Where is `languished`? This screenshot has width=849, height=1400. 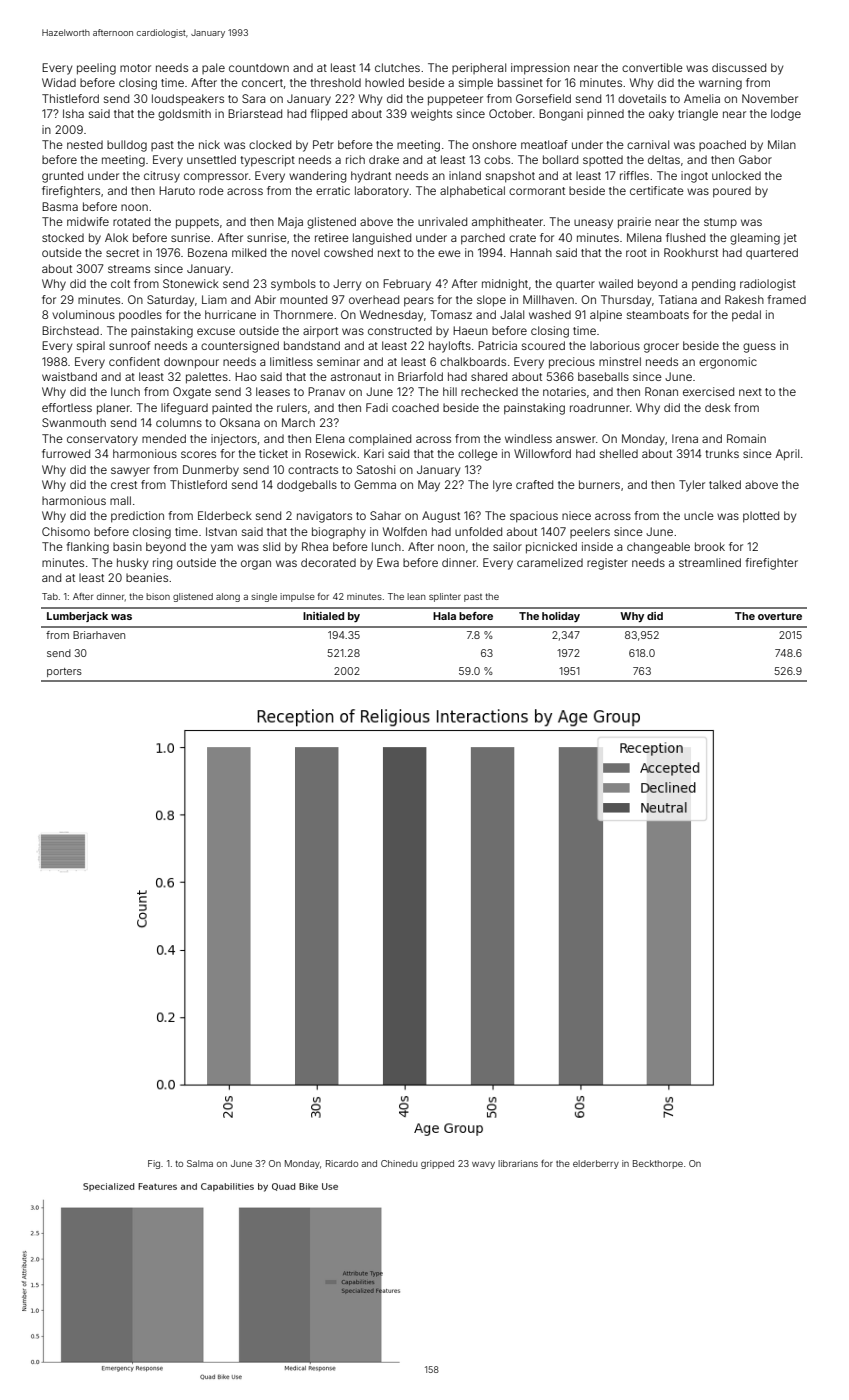
languished is located at coordinates (382, 239).
